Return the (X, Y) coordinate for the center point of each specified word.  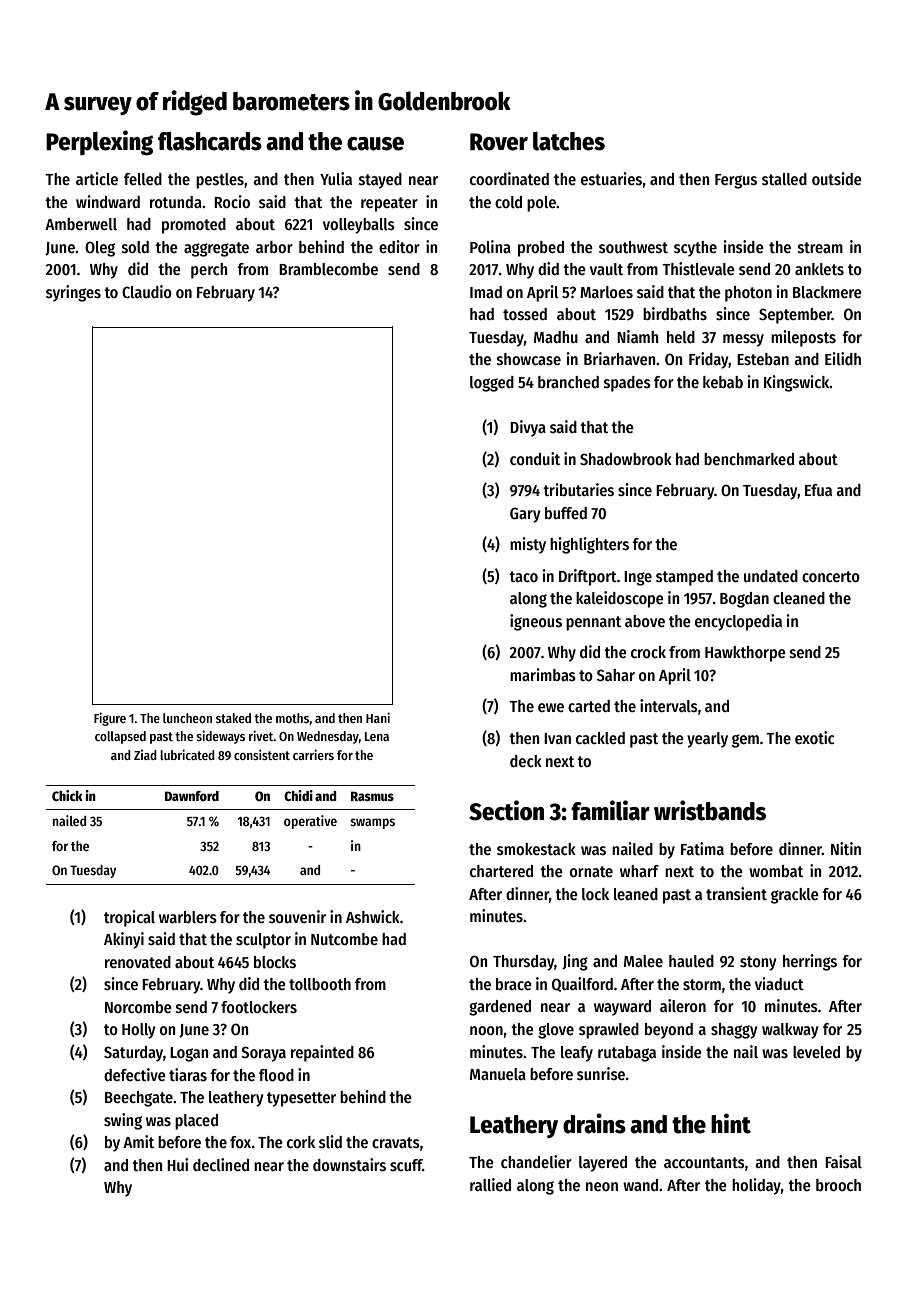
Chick (67, 795)
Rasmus (372, 796)
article (97, 178)
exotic (815, 737)
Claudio (147, 291)
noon (486, 1030)
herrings (810, 962)
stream (820, 248)
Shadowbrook (626, 459)
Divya (528, 428)
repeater (389, 204)
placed (196, 1122)
